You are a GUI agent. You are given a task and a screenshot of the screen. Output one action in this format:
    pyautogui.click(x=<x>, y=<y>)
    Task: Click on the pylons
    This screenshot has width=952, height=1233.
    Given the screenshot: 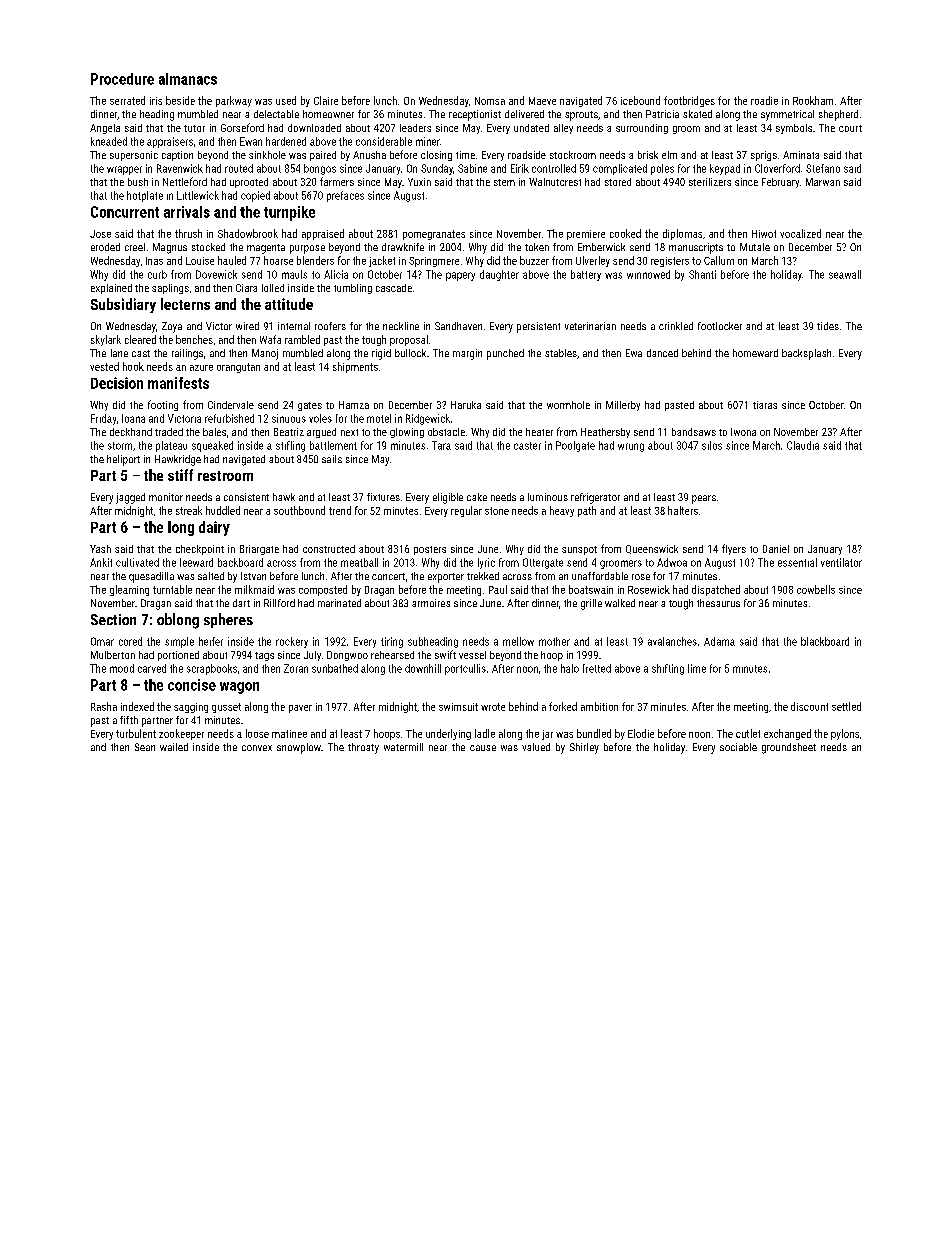 What is the action you would take?
    pyautogui.click(x=845, y=734)
